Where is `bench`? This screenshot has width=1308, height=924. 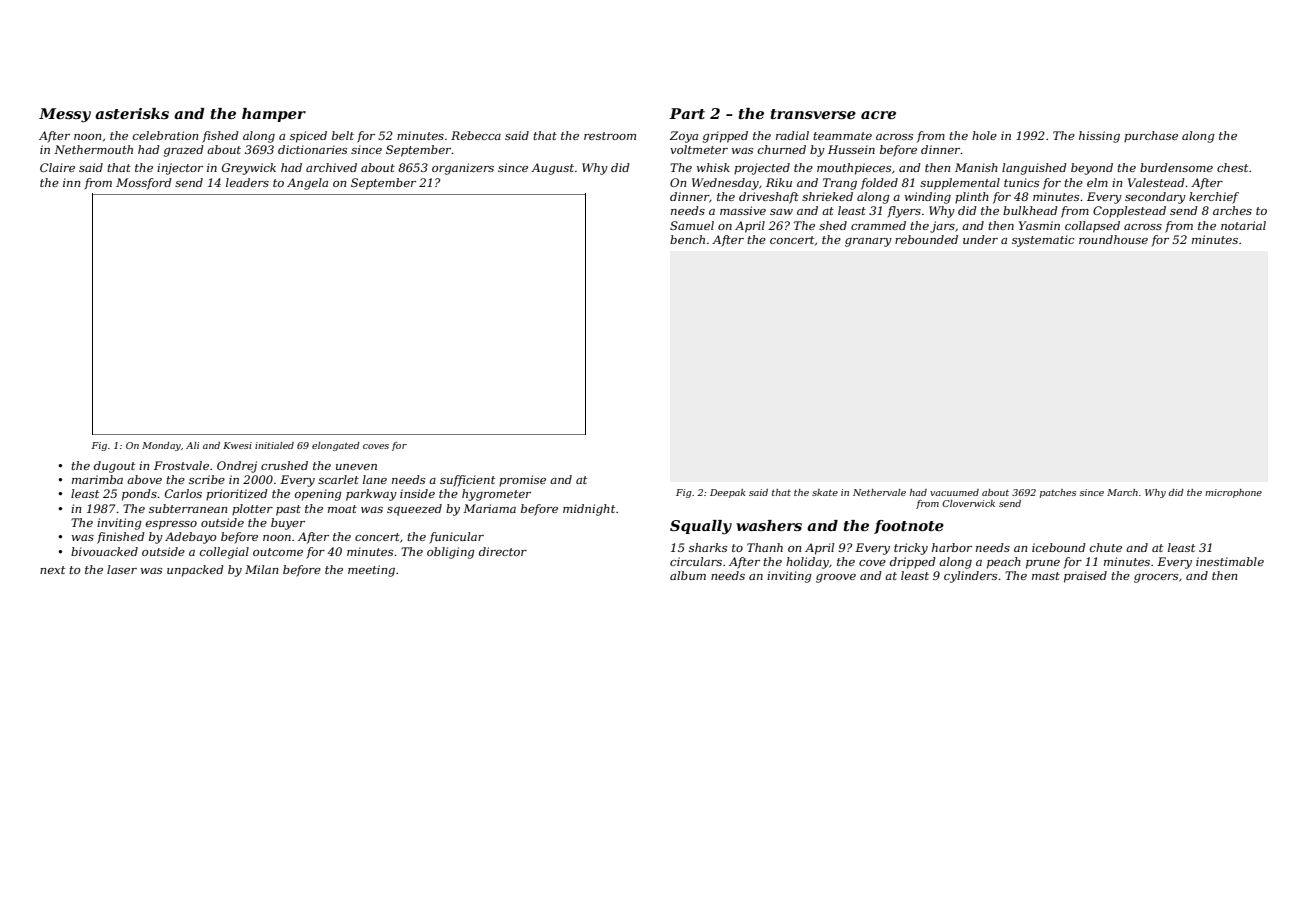 bench is located at coordinates (687, 239).
